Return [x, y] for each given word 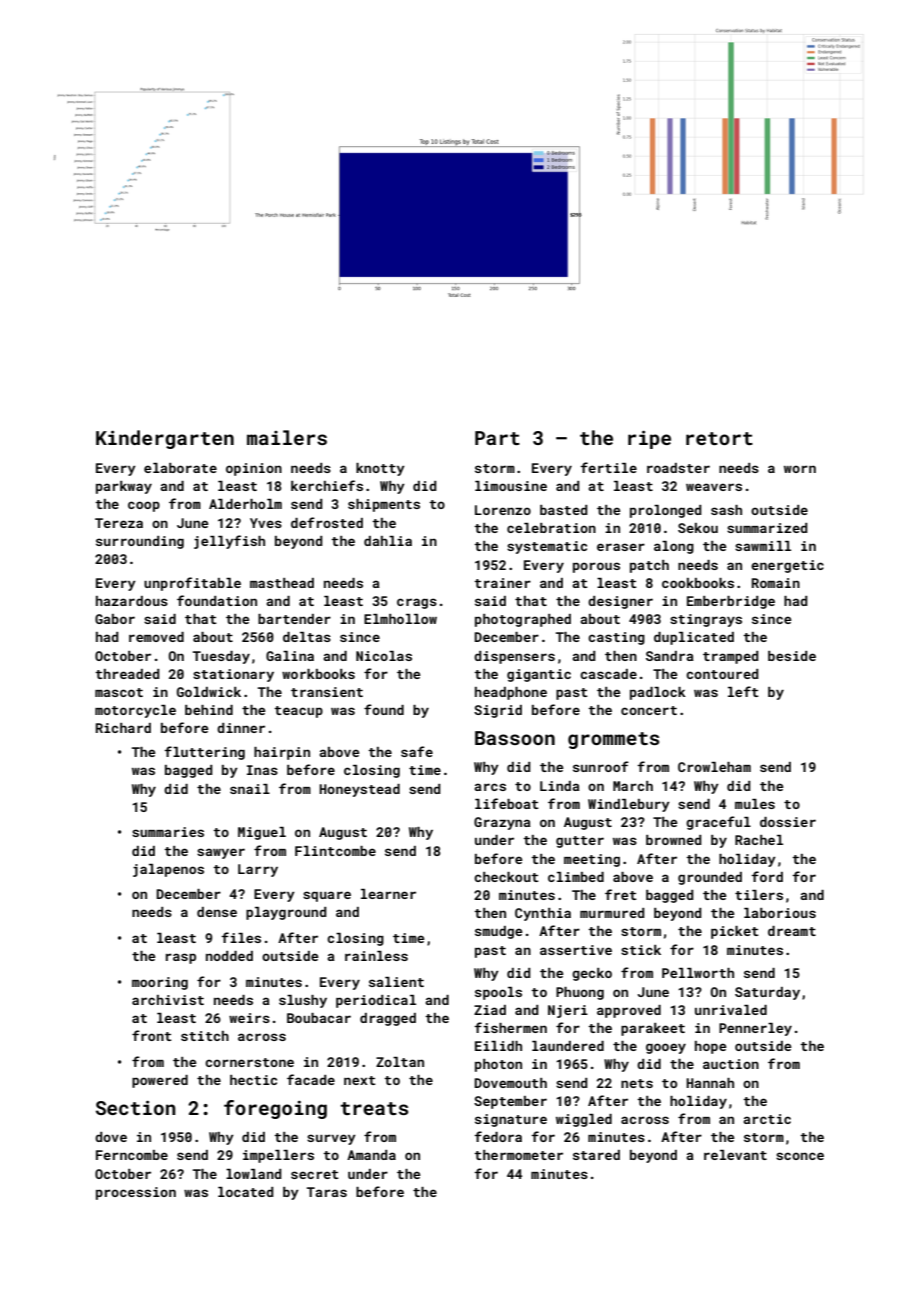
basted [564, 510]
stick [641, 950]
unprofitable [192, 584]
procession [136, 1193]
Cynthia [543, 914]
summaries [168, 832]
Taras [327, 1192]
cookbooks [698, 583]
